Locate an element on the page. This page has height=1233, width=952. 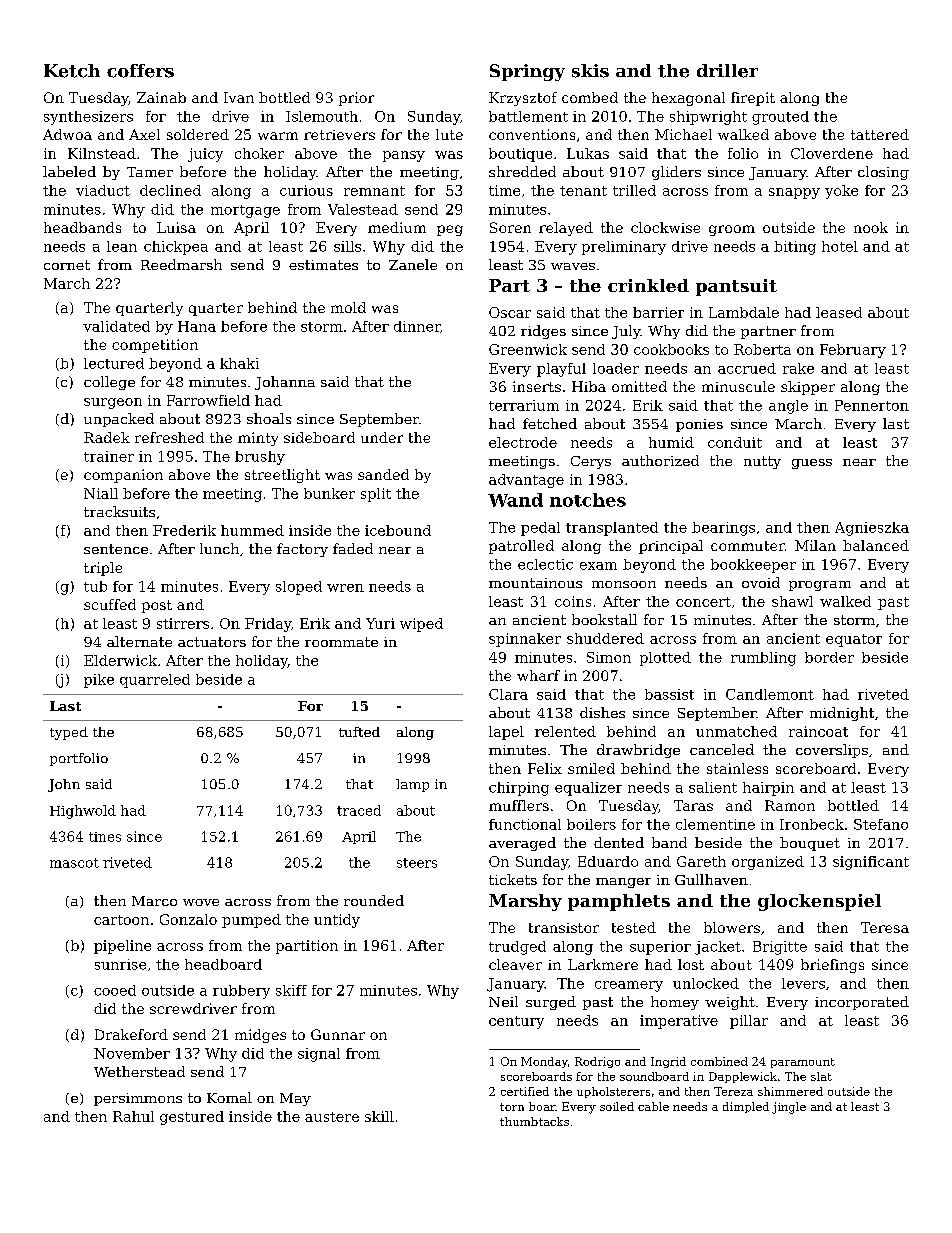
waves is located at coordinates (573, 266).
